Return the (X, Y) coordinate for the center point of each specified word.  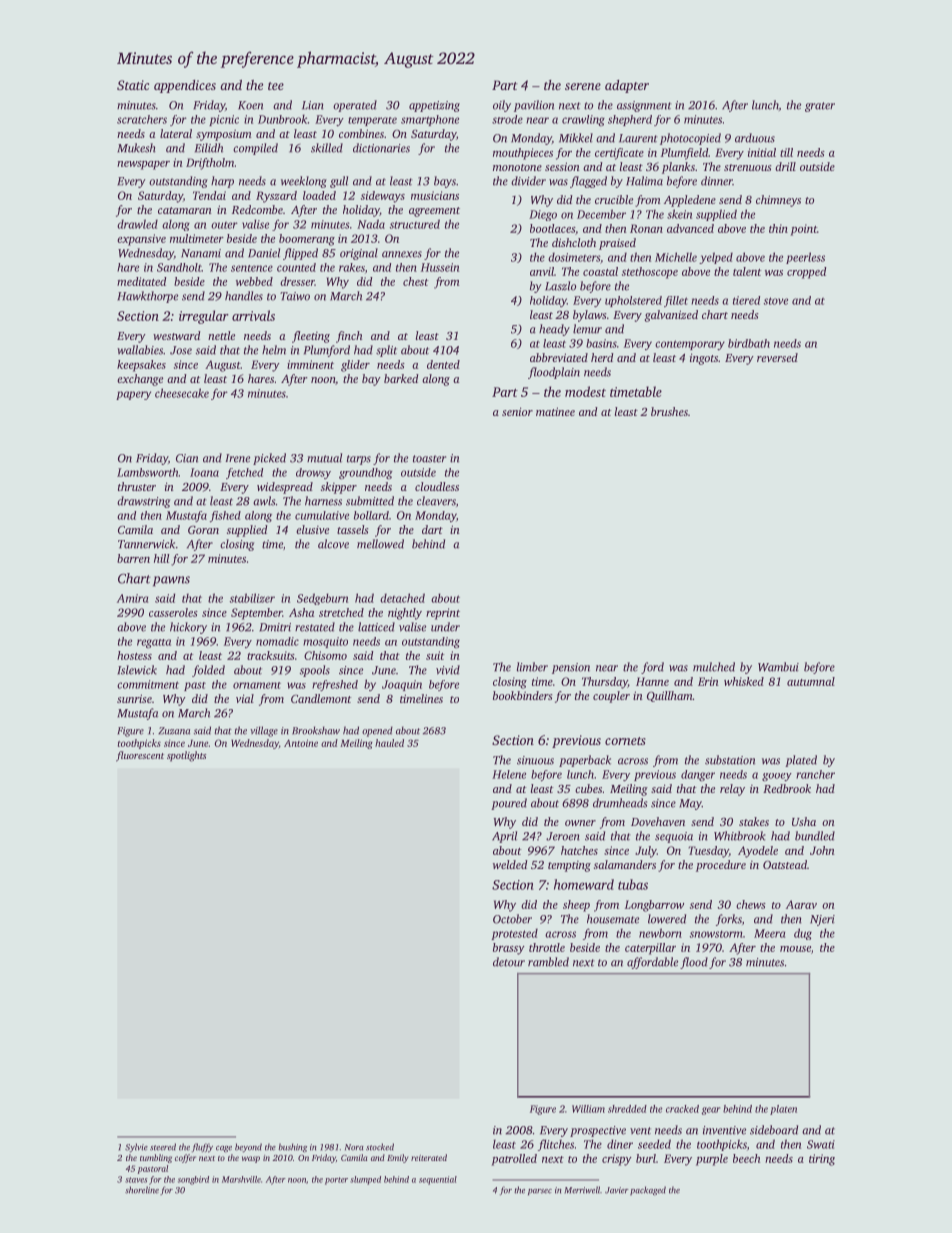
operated (355, 106)
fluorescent (140, 756)
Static (133, 85)
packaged (648, 1191)
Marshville (241, 1179)
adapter (627, 86)
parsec (540, 1192)
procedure (721, 866)
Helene (509, 774)
